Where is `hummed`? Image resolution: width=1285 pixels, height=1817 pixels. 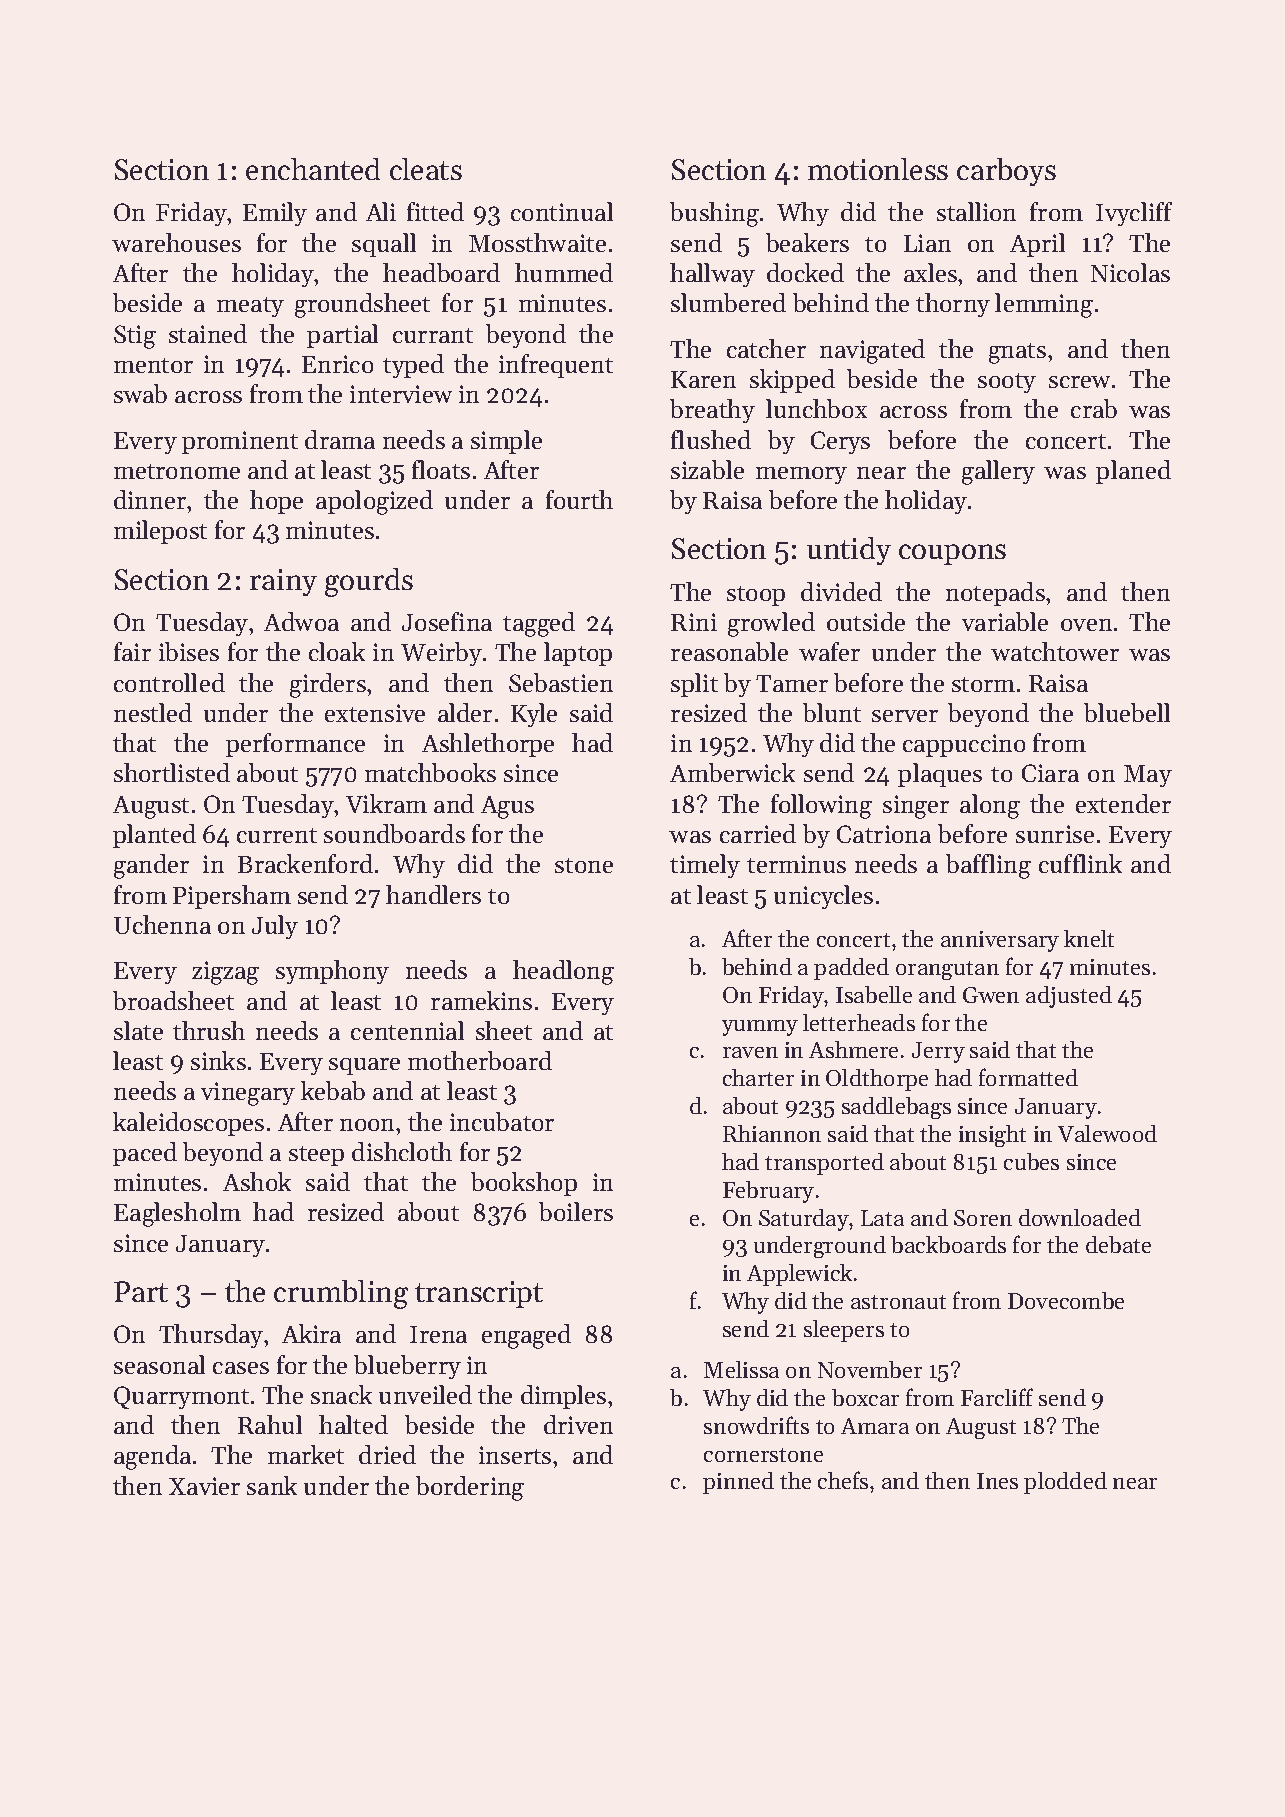
hummed is located at coordinates (564, 272).
